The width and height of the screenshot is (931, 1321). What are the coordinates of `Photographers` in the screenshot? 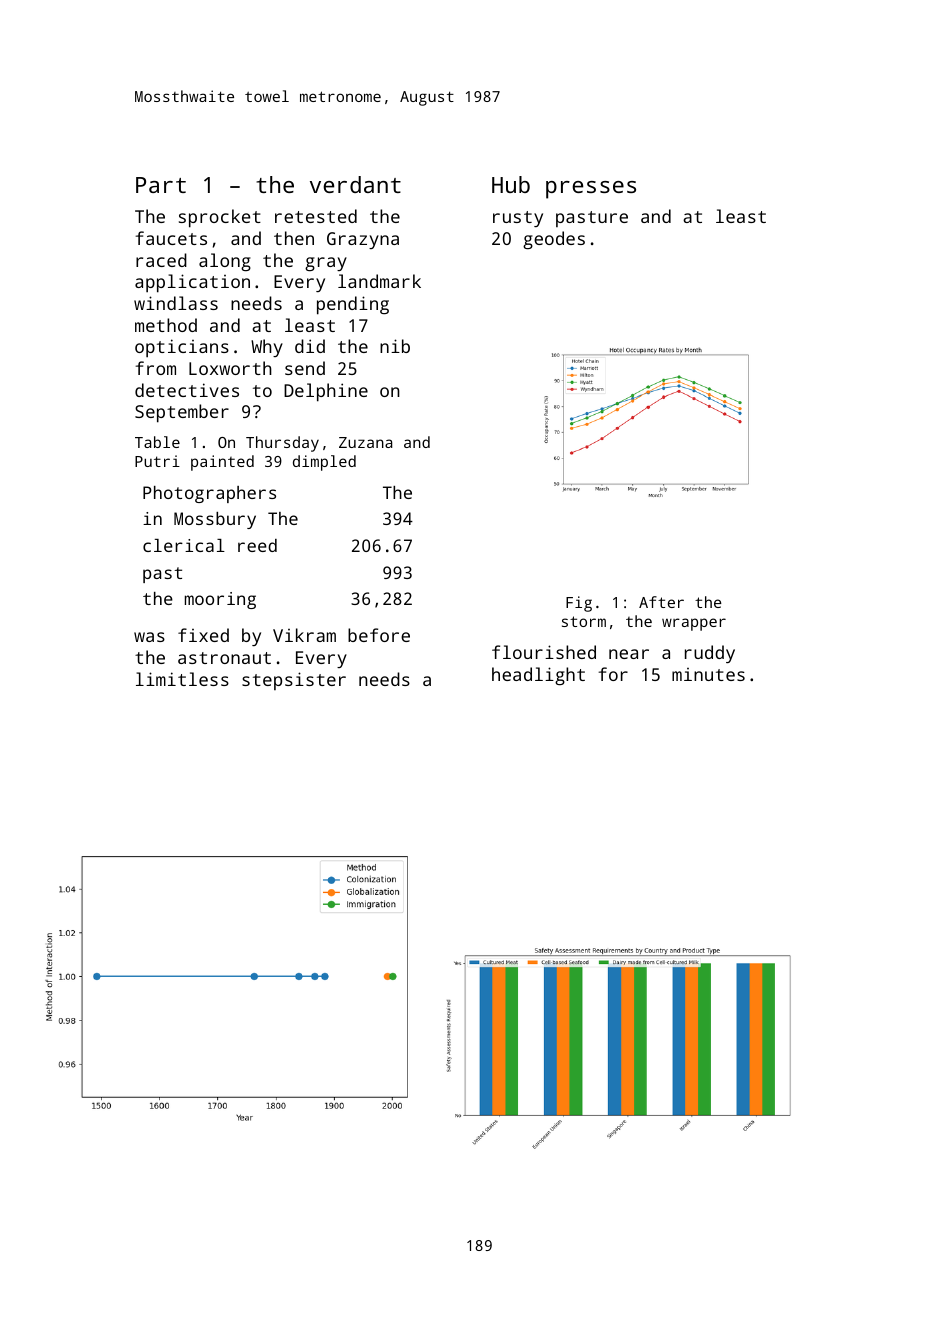 It's located at (209, 494).
